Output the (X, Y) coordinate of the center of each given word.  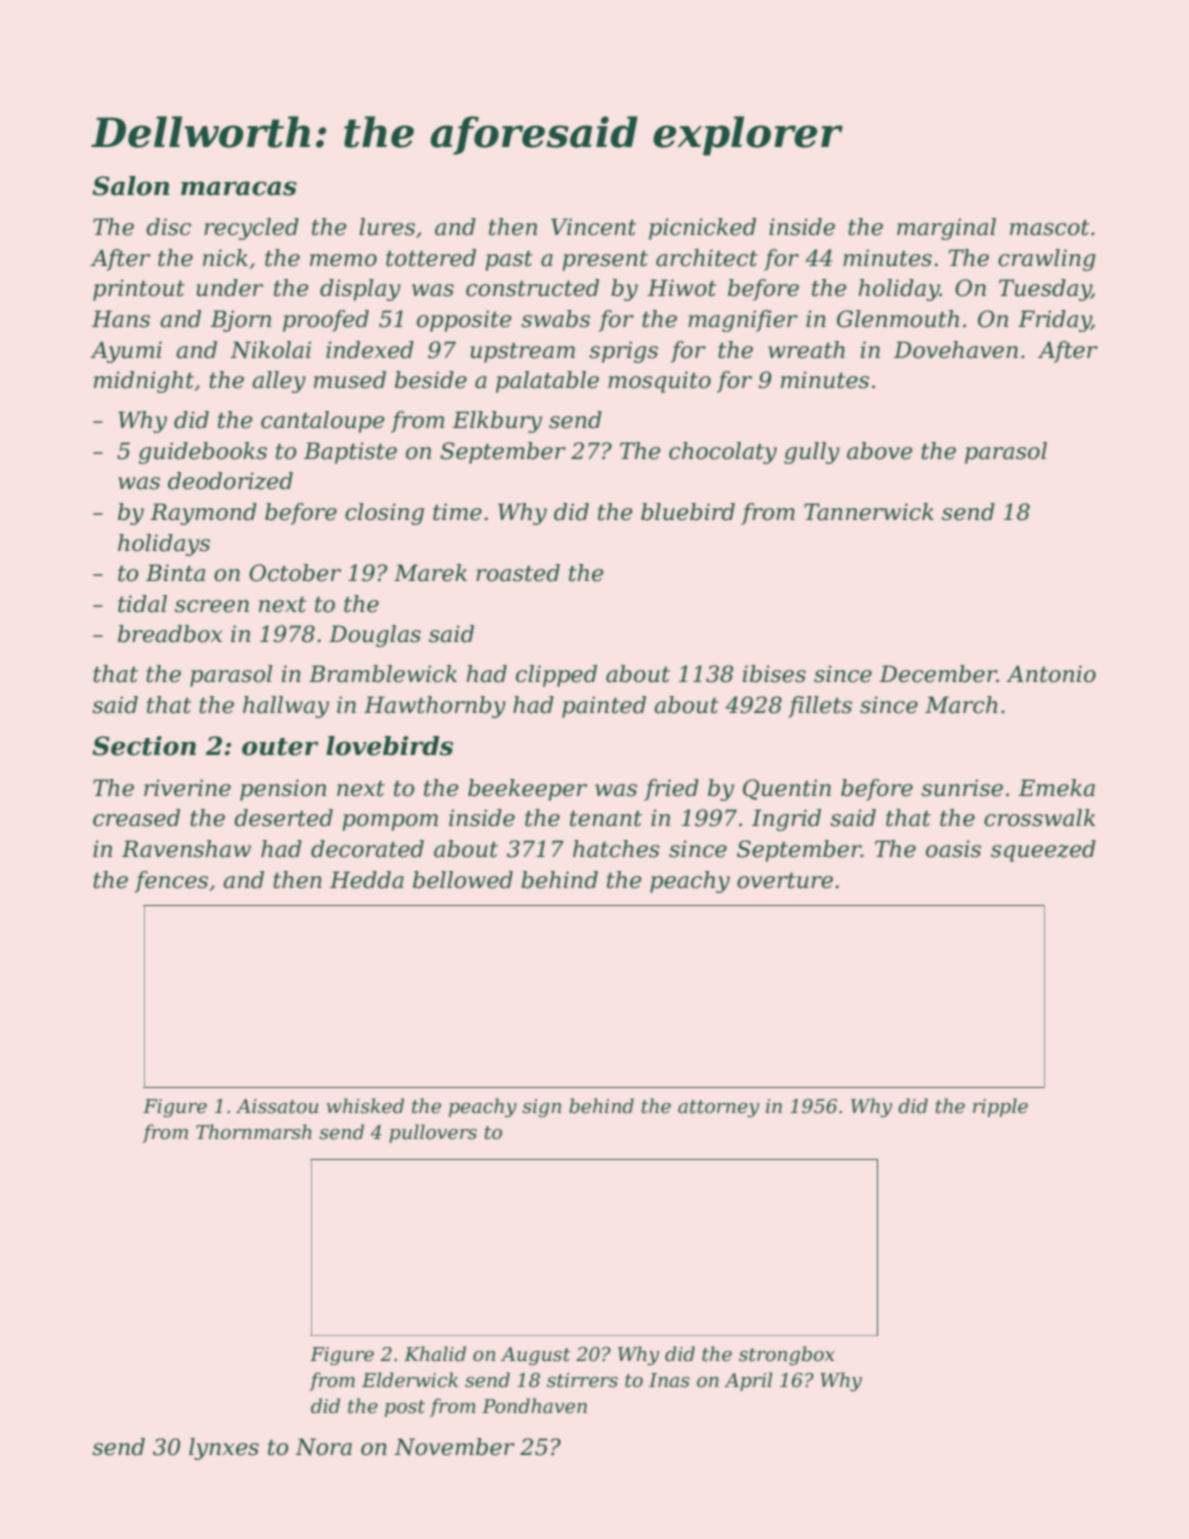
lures (387, 227)
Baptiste (350, 453)
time (457, 512)
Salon (130, 186)
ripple (1000, 1107)
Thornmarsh (254, 1132)
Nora (323, 1447)
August (536, 1356)
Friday (1054, 321)
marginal (946, 229)
